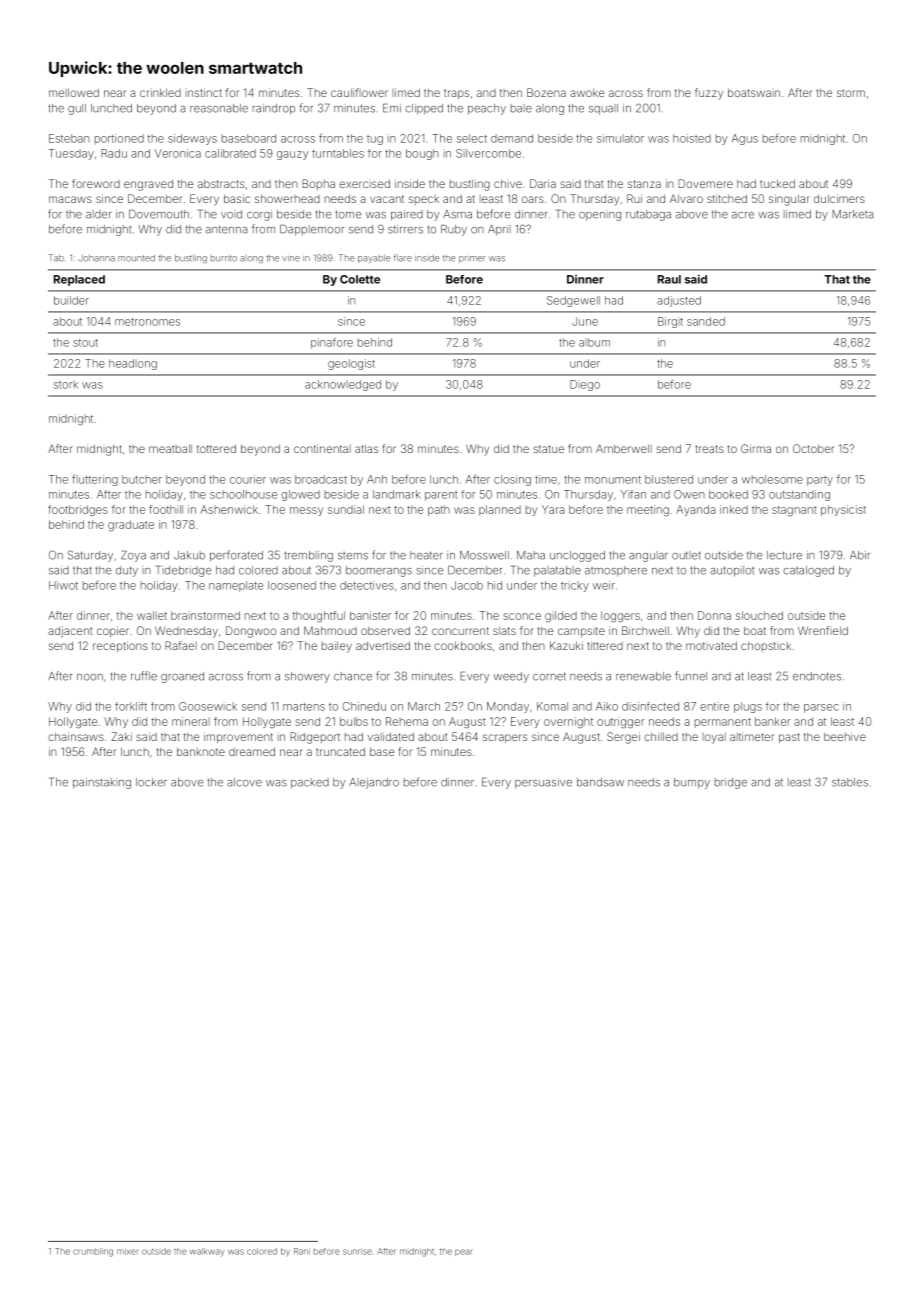  Describe the element at coordinates (192, 139) in the screenshot. I see `sideways` at that location.
